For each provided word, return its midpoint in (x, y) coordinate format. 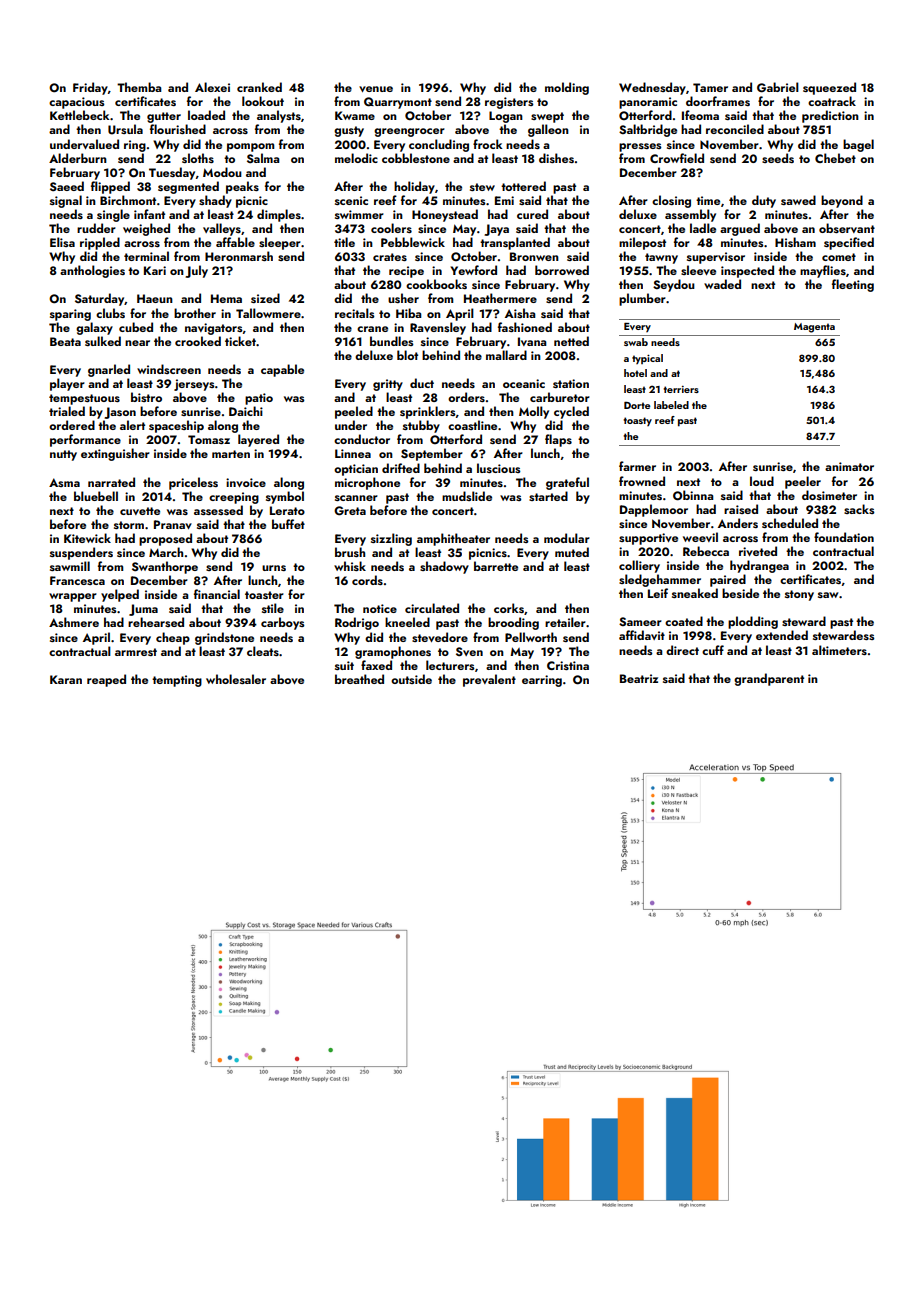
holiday (414, 187)
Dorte (637, 405)
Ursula (125, 129)
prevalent (489, 680)
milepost (642, 243)
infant (149, 214)
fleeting (853, 285)
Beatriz (639, 678)
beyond (842, 201)
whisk (350, 566)
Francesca (77, 580)
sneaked (695, 593)
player (67, 384)
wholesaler (236, 679)
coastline (472, 425)
